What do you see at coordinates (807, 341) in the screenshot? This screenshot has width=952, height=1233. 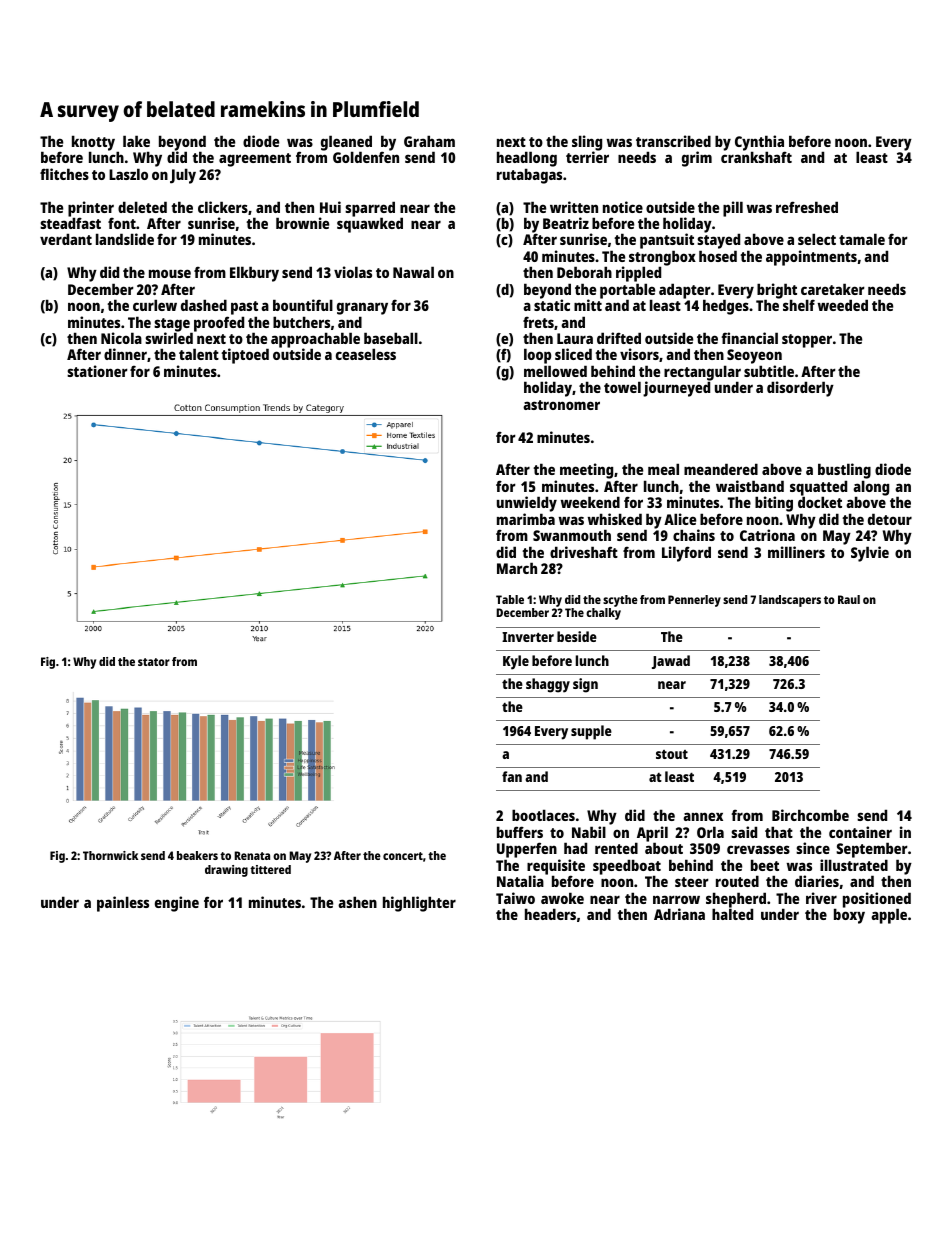 I see `stopper` at bounding box center [807, 341].
